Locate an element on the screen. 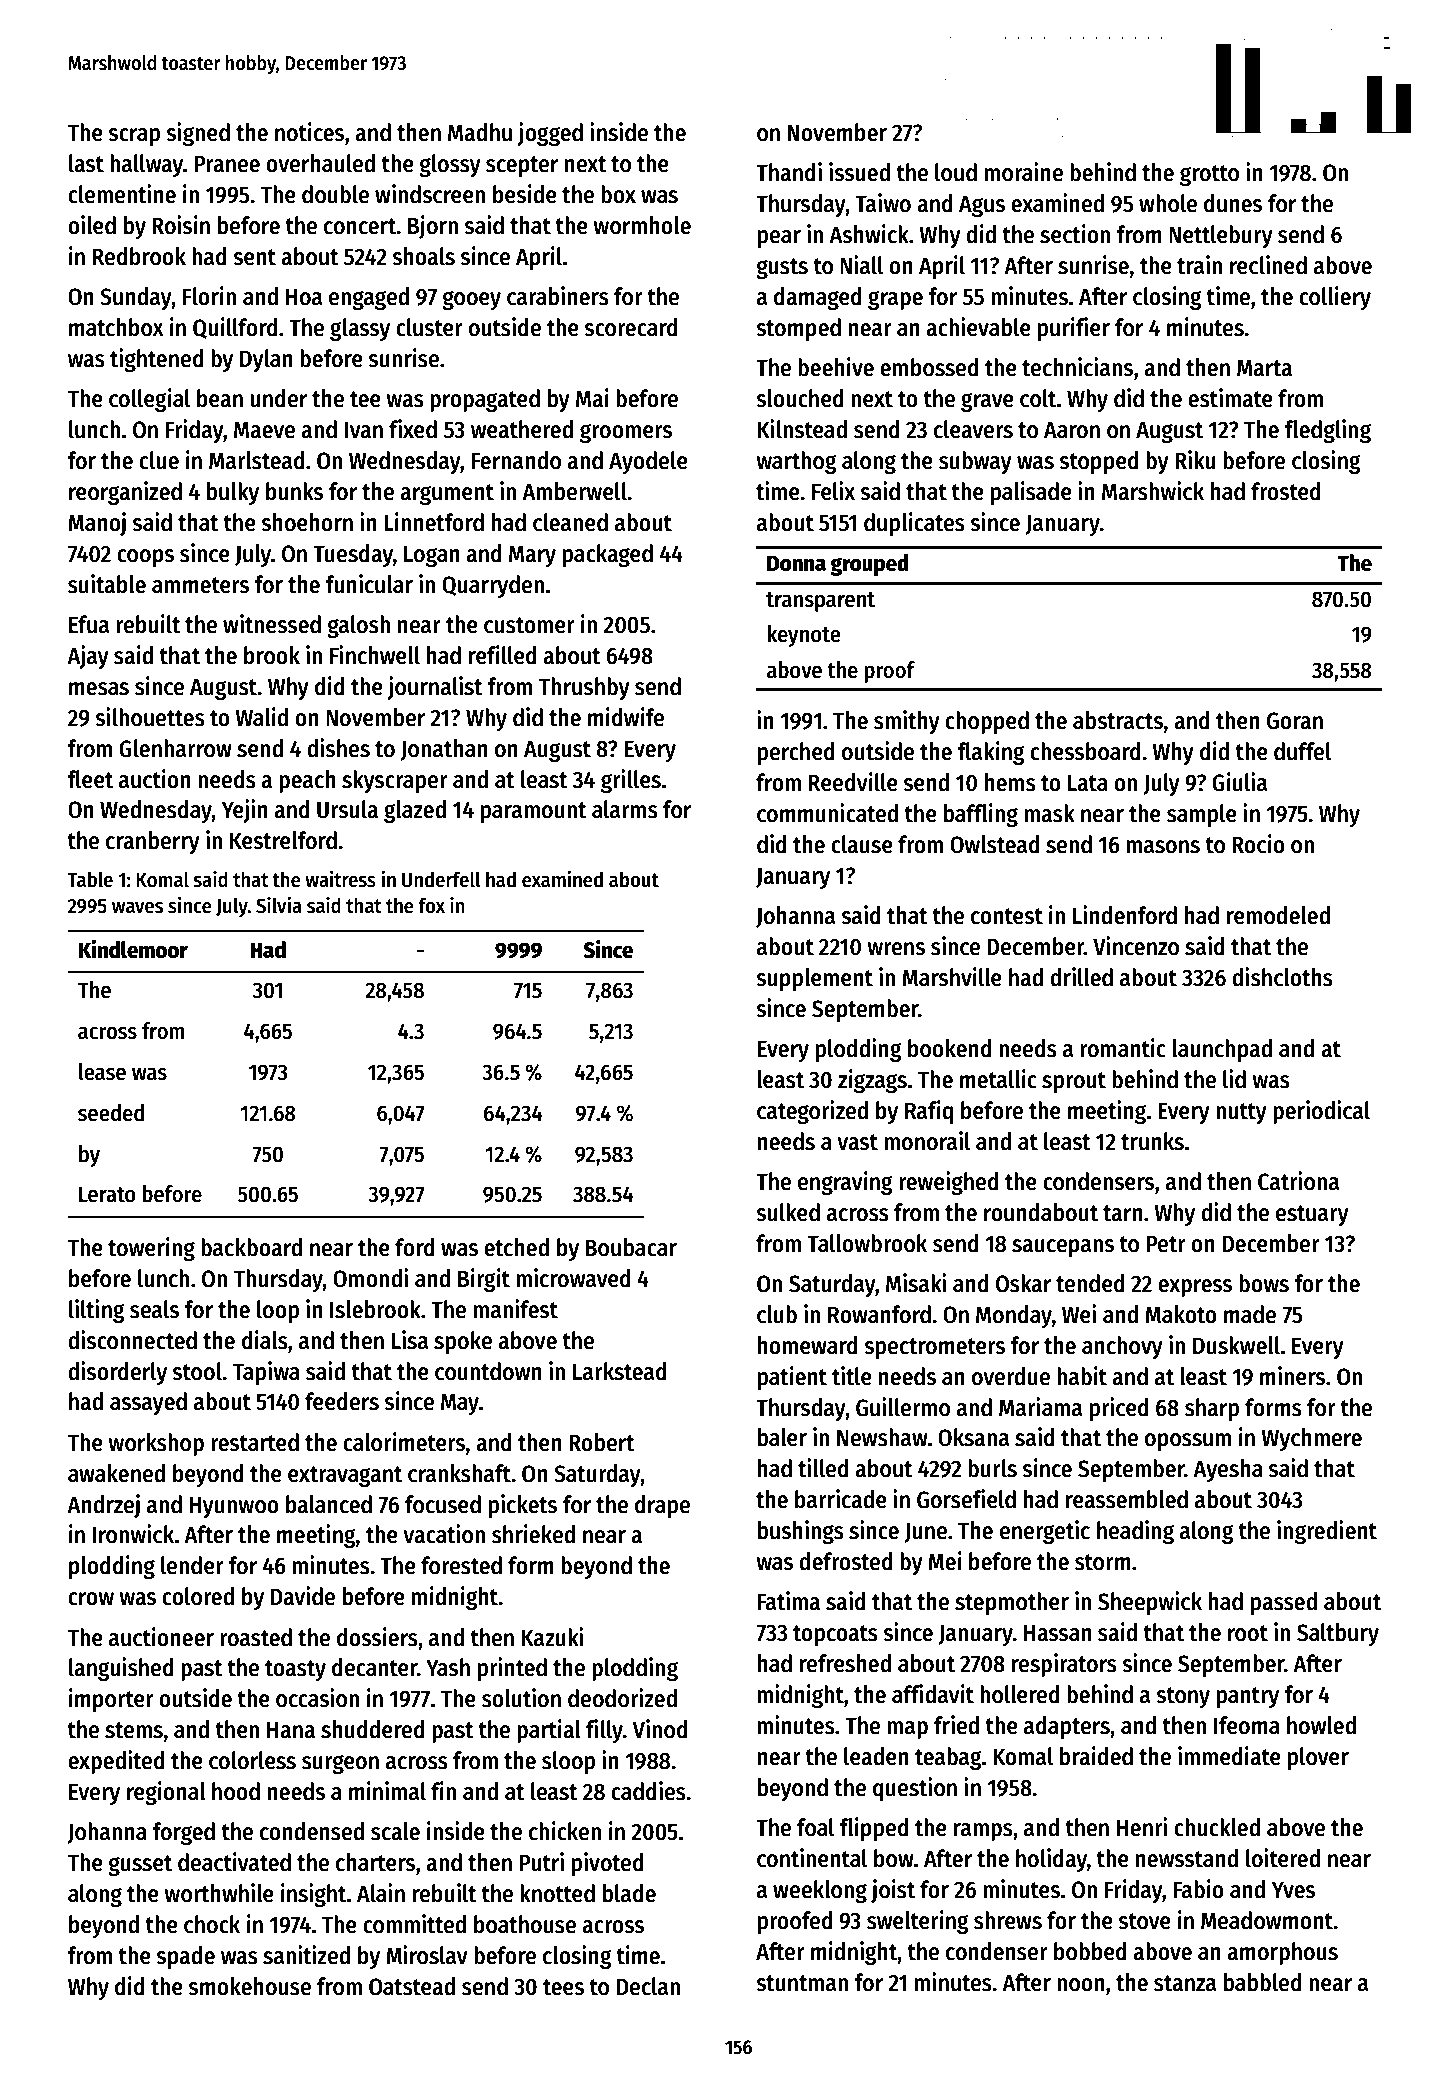 The image size is (1450, 2100). Sheepwick is located at coordinates (1150, 1603).
